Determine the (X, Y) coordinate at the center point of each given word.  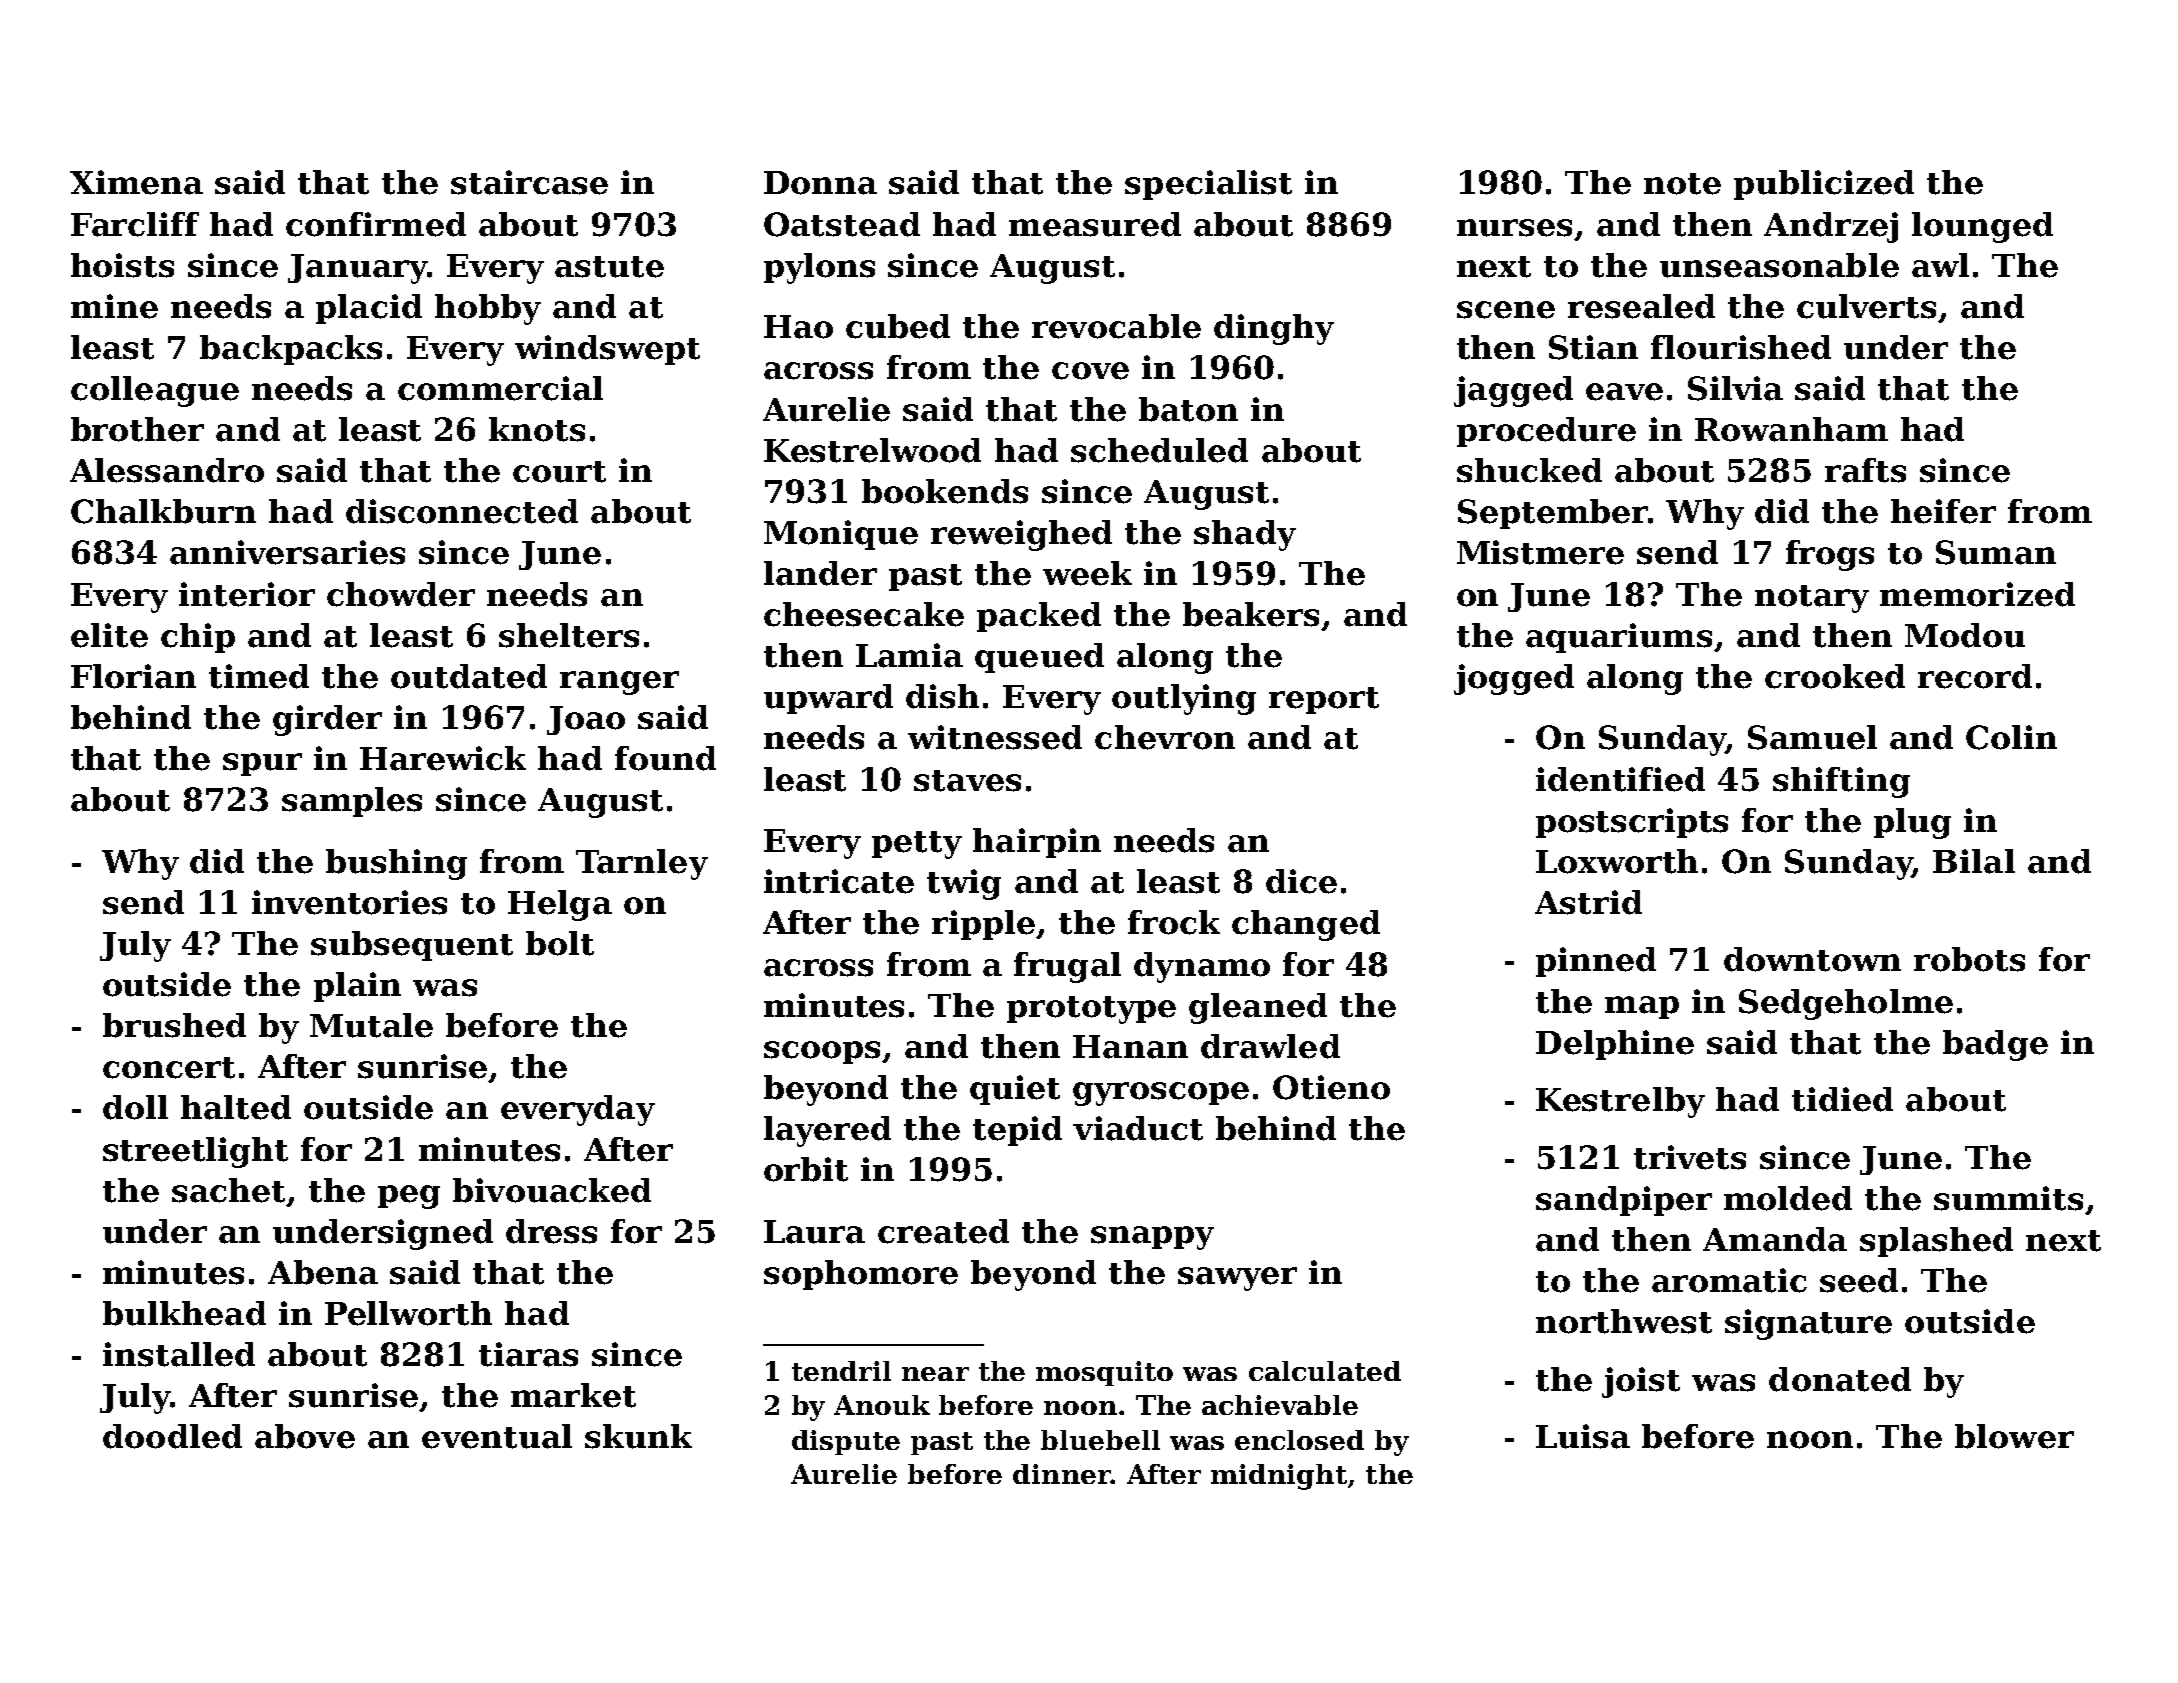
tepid (1017, 1131)
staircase (529, 182)
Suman (1996, 552)
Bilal (1974, 861)
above (305, 1436)
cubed (898, 326)
